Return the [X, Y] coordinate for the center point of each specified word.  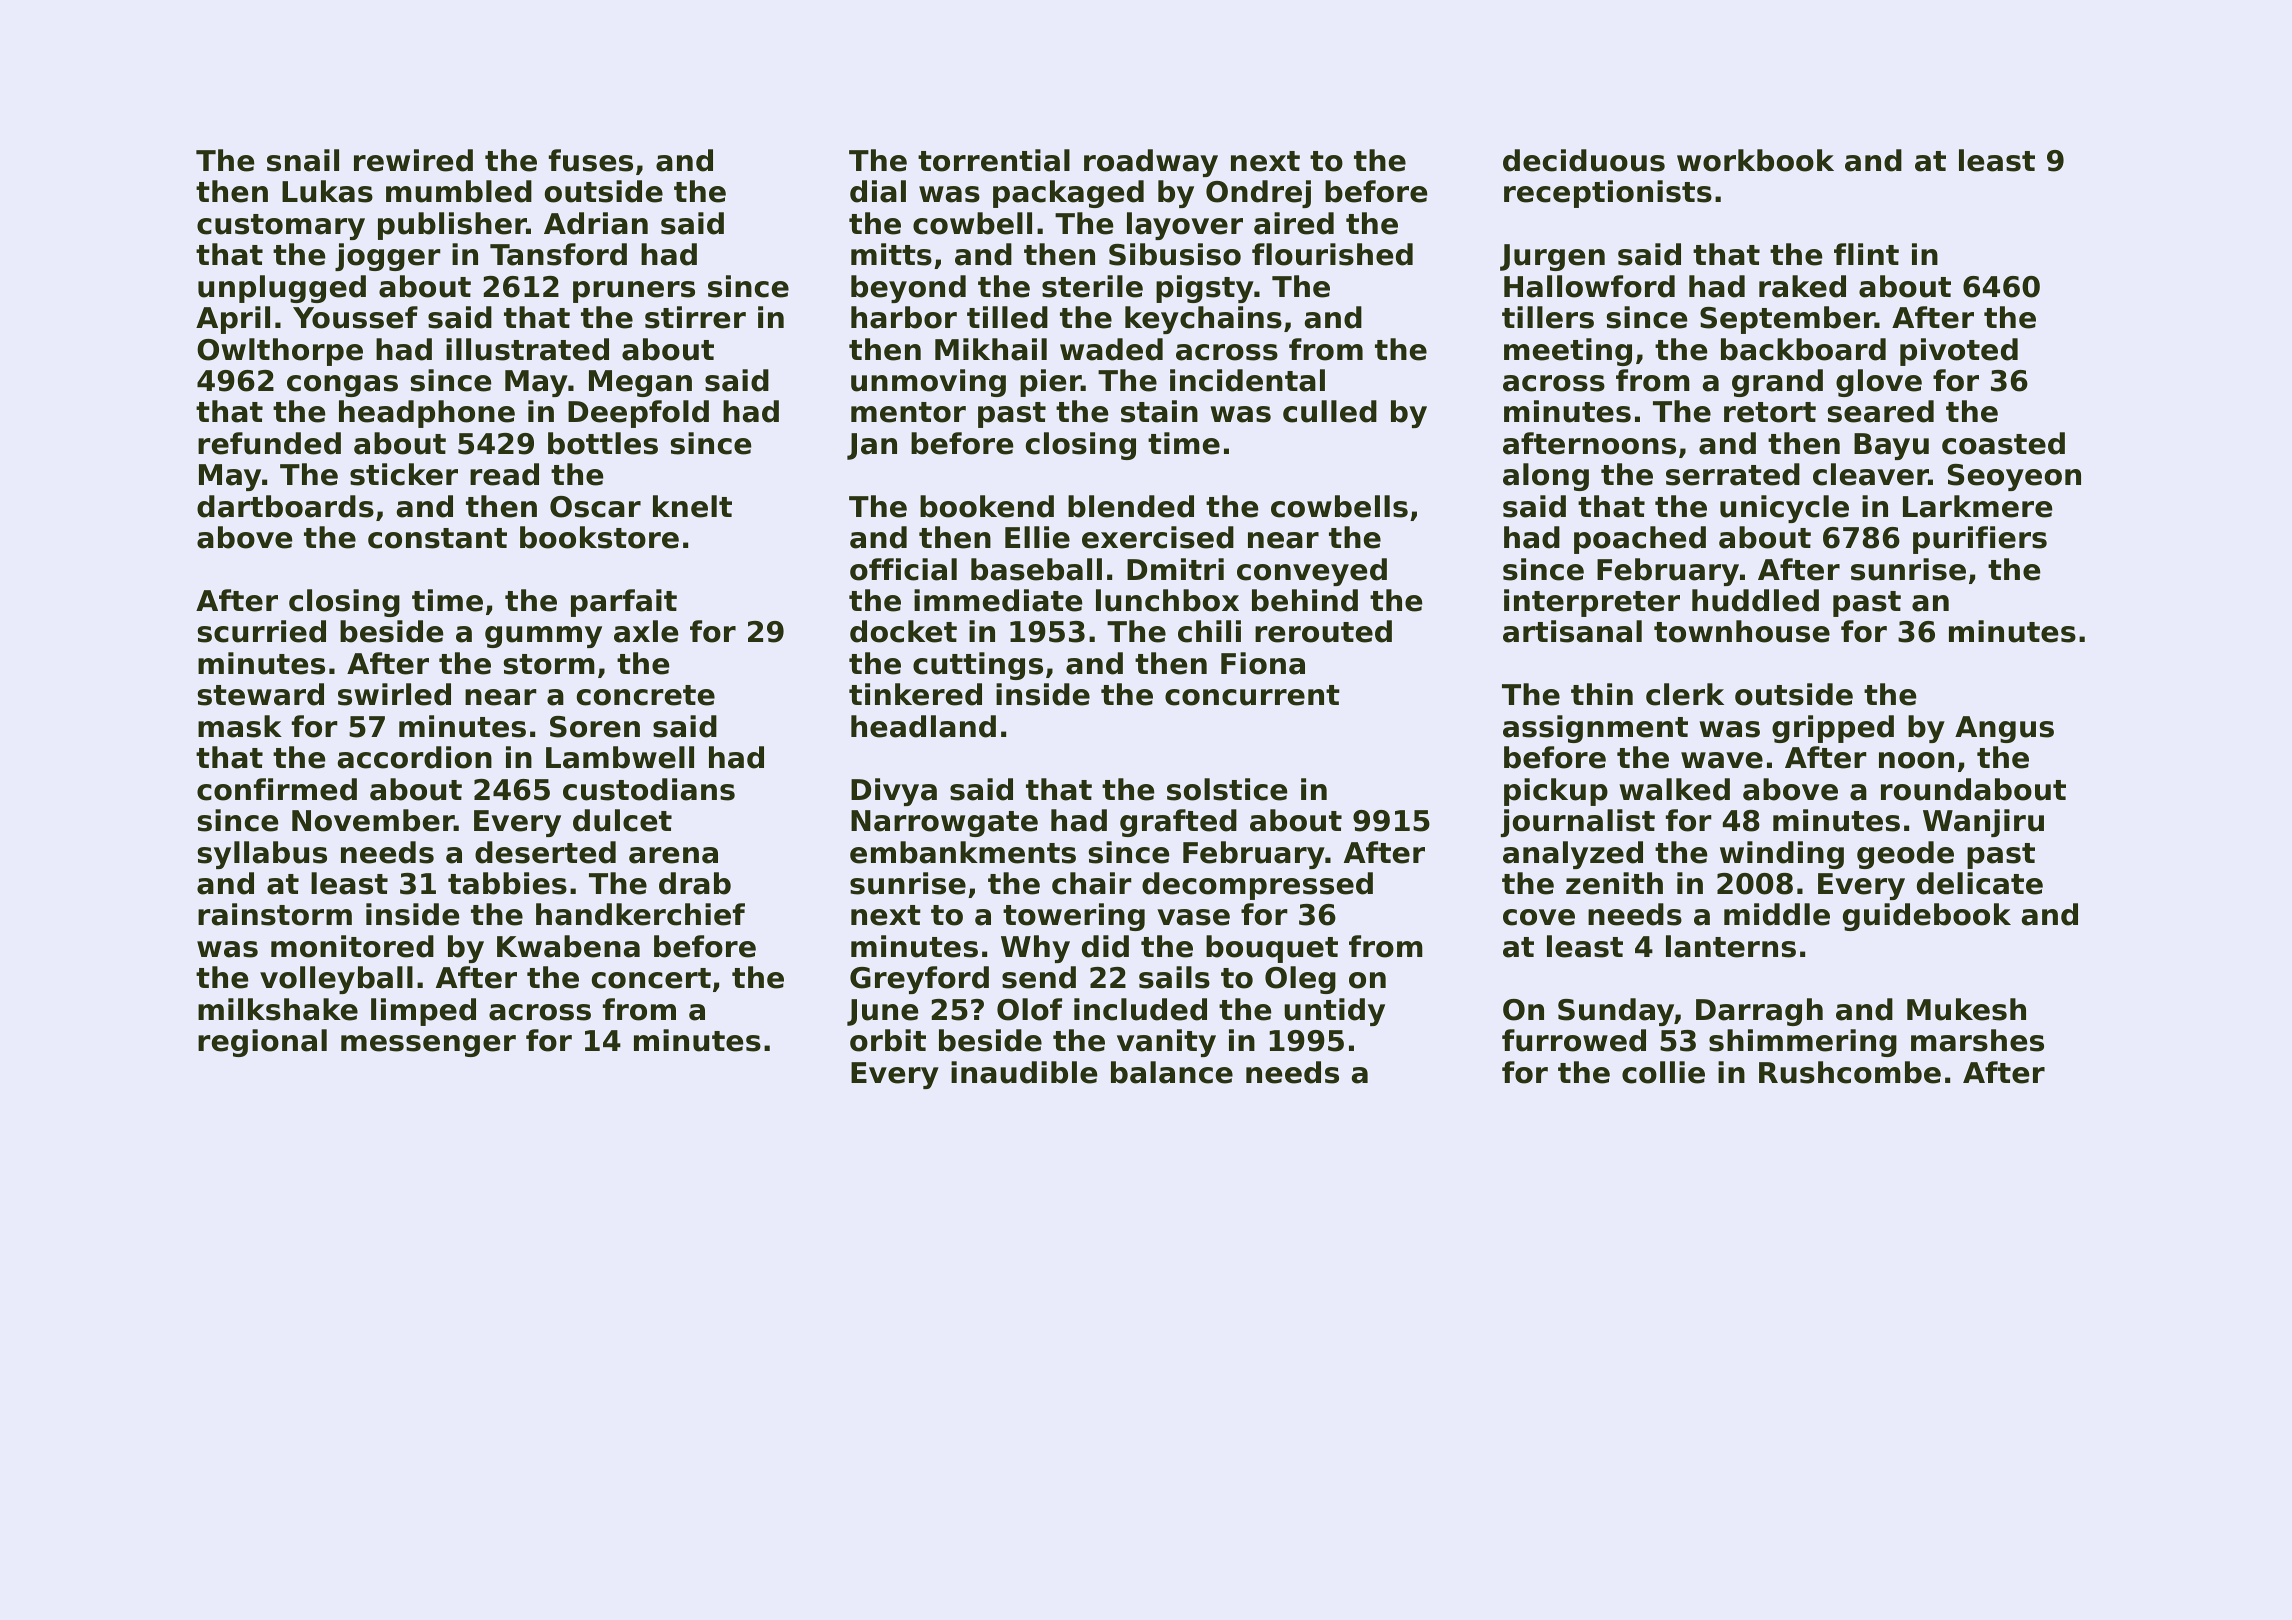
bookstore [599, 537]
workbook [1755, 160]
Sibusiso [1175, 254]
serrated [1733, 474]
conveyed [1312, 572]
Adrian [596, 223]
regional [262, 1043]
